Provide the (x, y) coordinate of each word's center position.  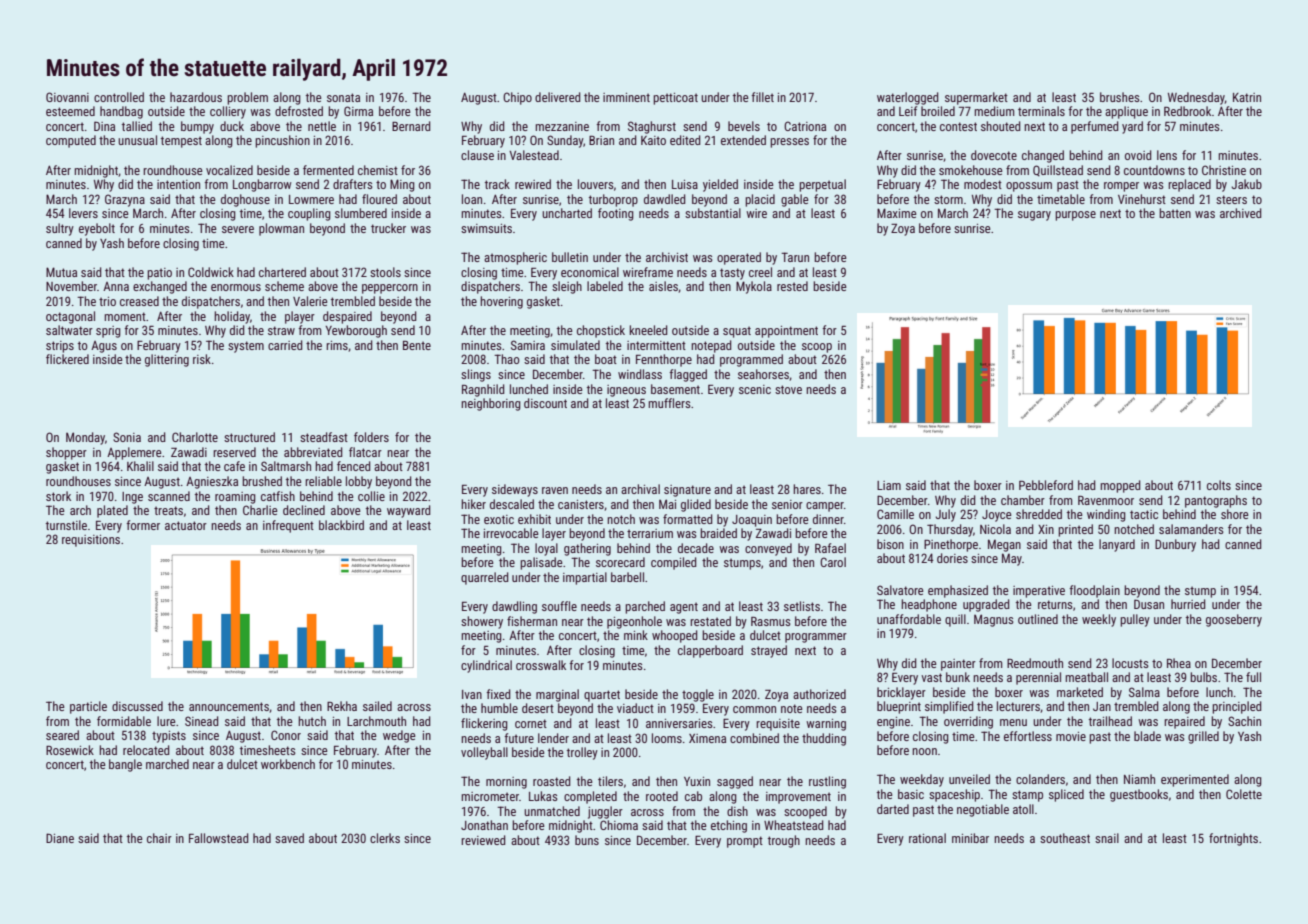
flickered (67, 359)
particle (88, 707)
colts (1219, 485)
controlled (119, 97)
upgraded (986, 605)
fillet (762, 97)
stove (788, 389)
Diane (60, 838)
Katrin (1247, 97)
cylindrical (486, 666)
